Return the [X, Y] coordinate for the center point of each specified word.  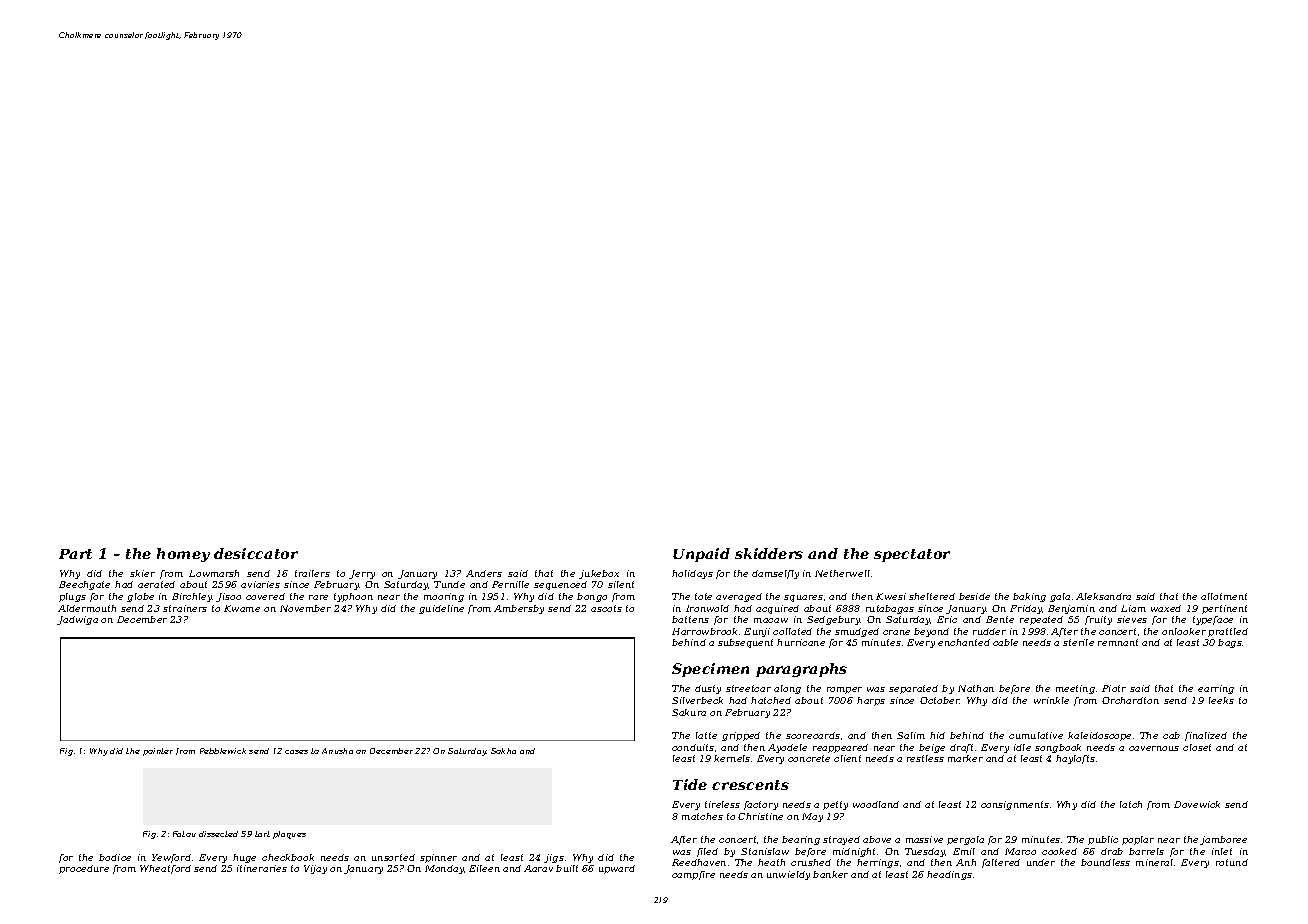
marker [965, 758]
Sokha [503, 751]
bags [1230, 643]
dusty [708, 689]
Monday [444, 869]
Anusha [337, 751]
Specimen [710, 670]
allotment [1224, 596]
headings [949, 875]
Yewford [171, 858]
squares [803, 598]
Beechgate [84, 585]
